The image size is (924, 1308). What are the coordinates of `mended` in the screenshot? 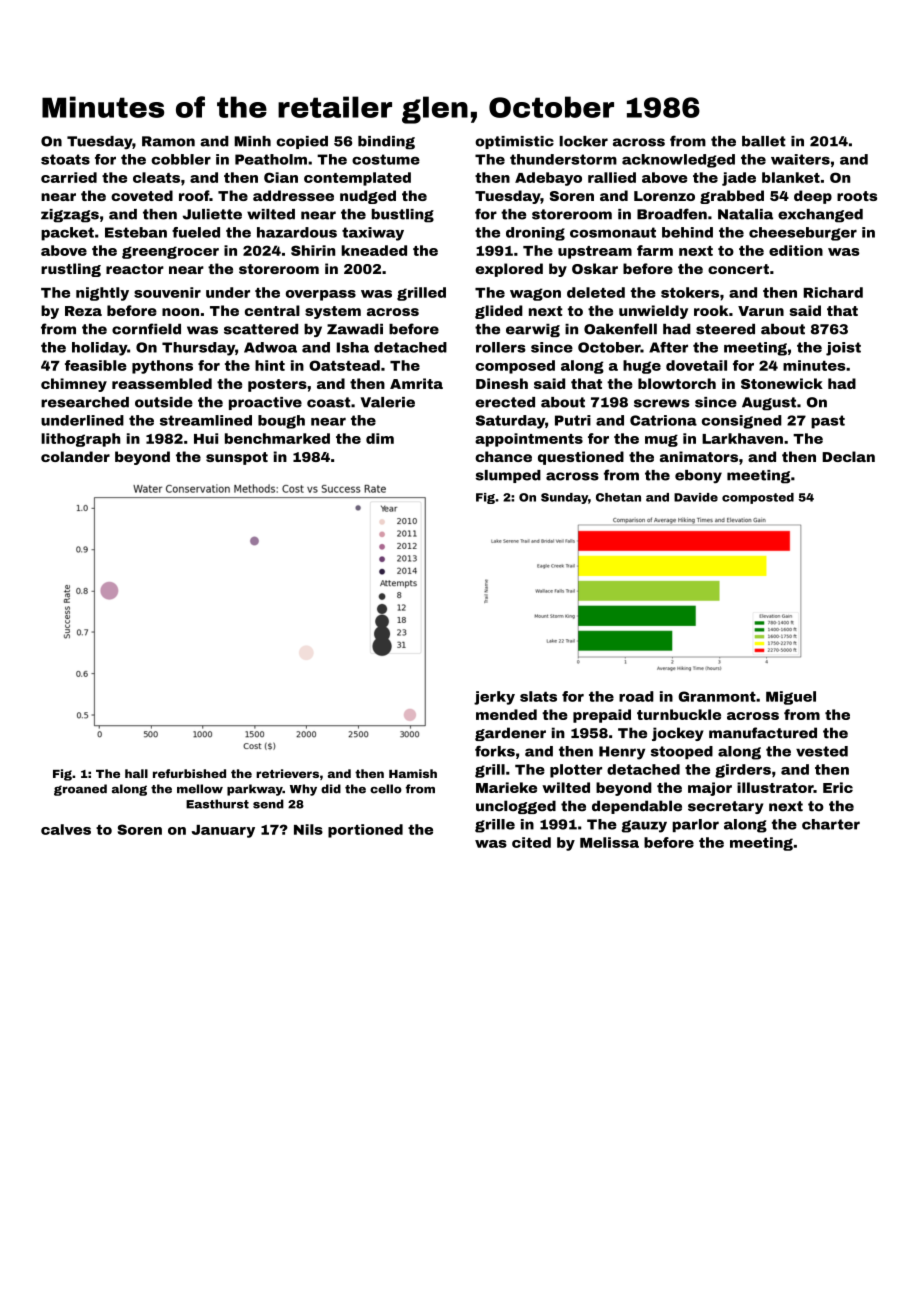 It's located at (506, 714).
